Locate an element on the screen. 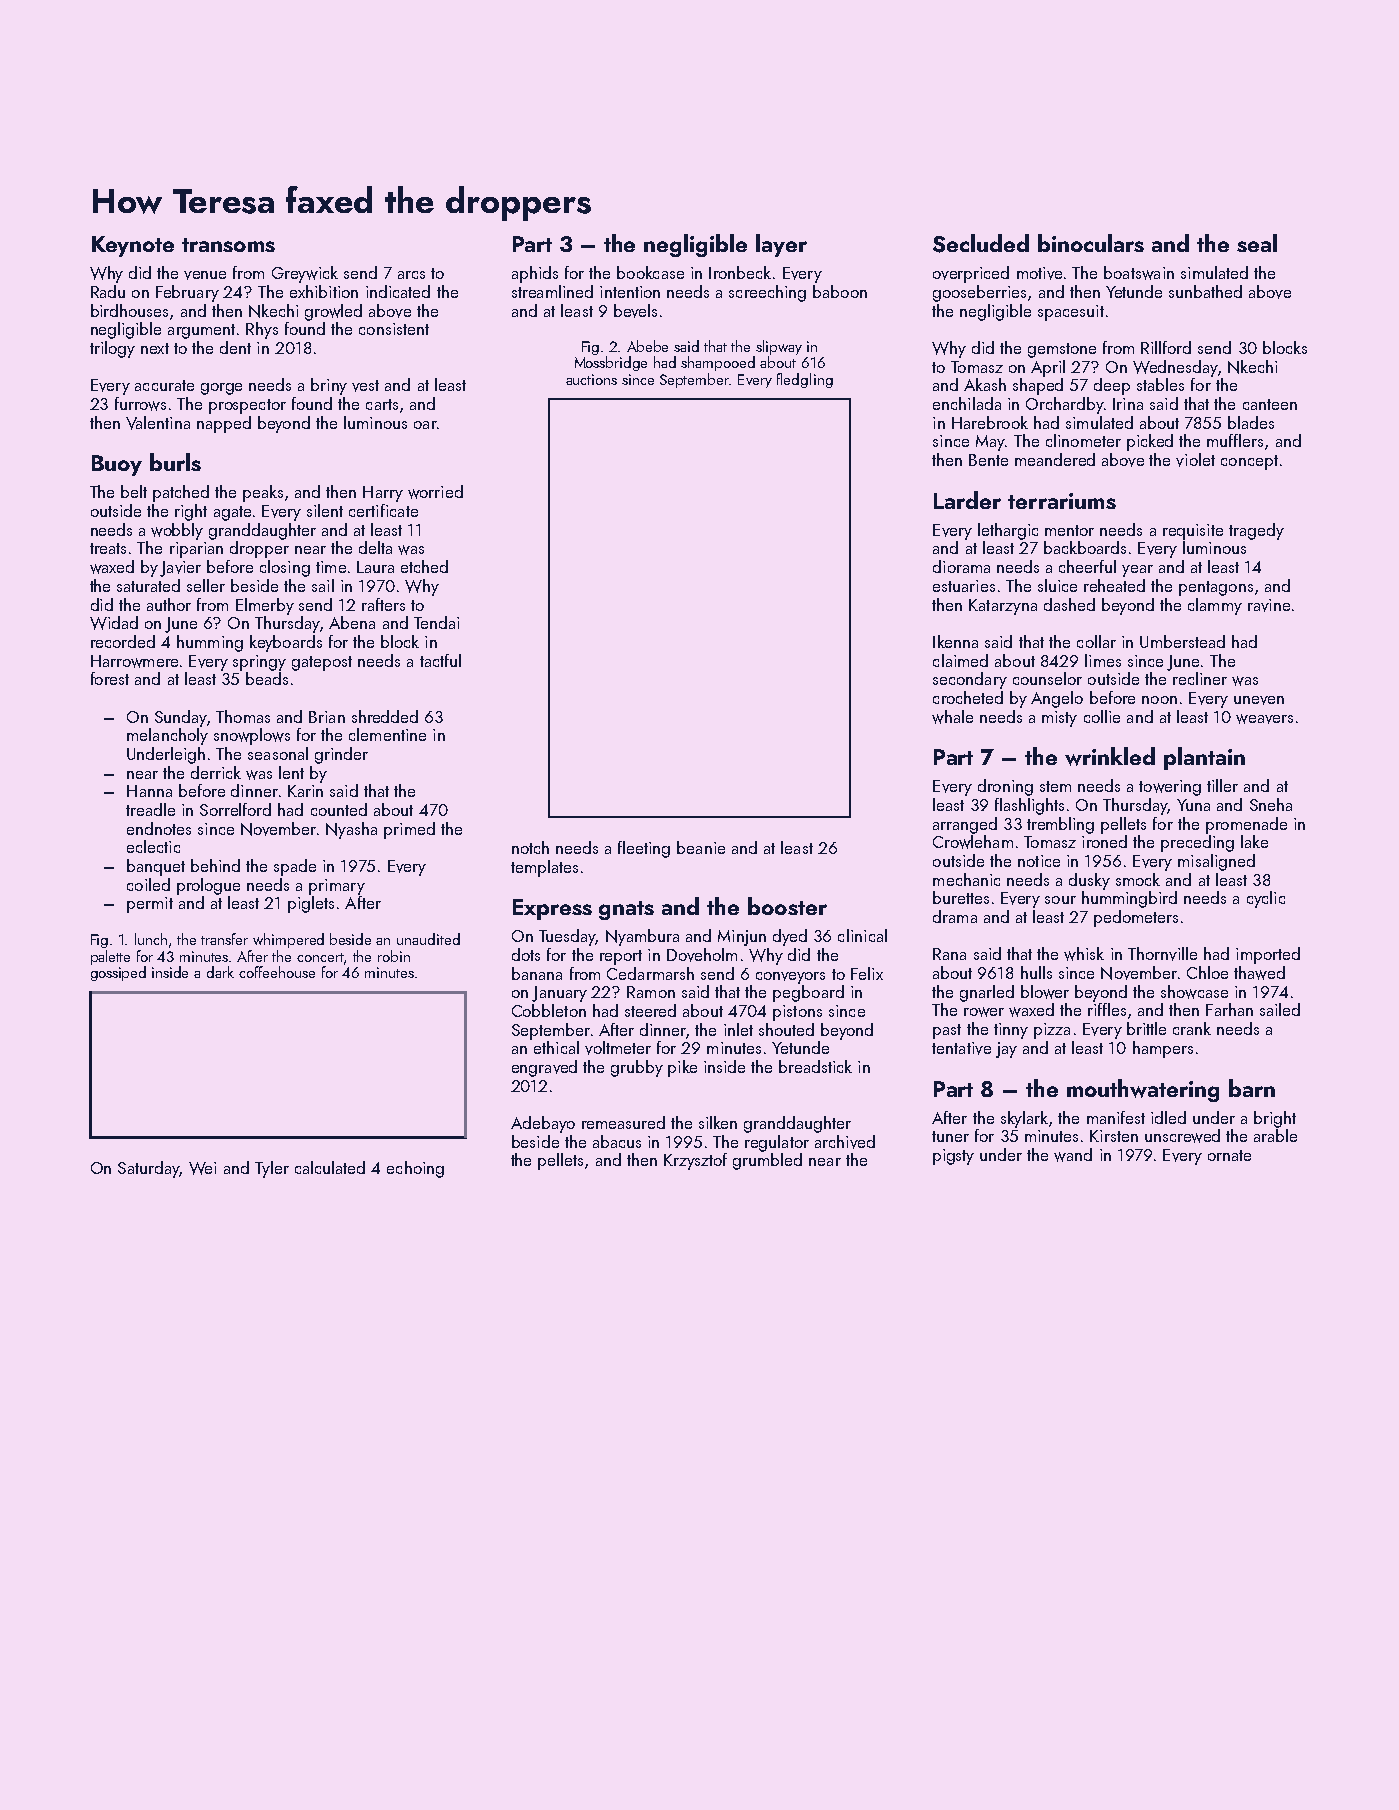  imported is located at coordinates (1268, 955).
